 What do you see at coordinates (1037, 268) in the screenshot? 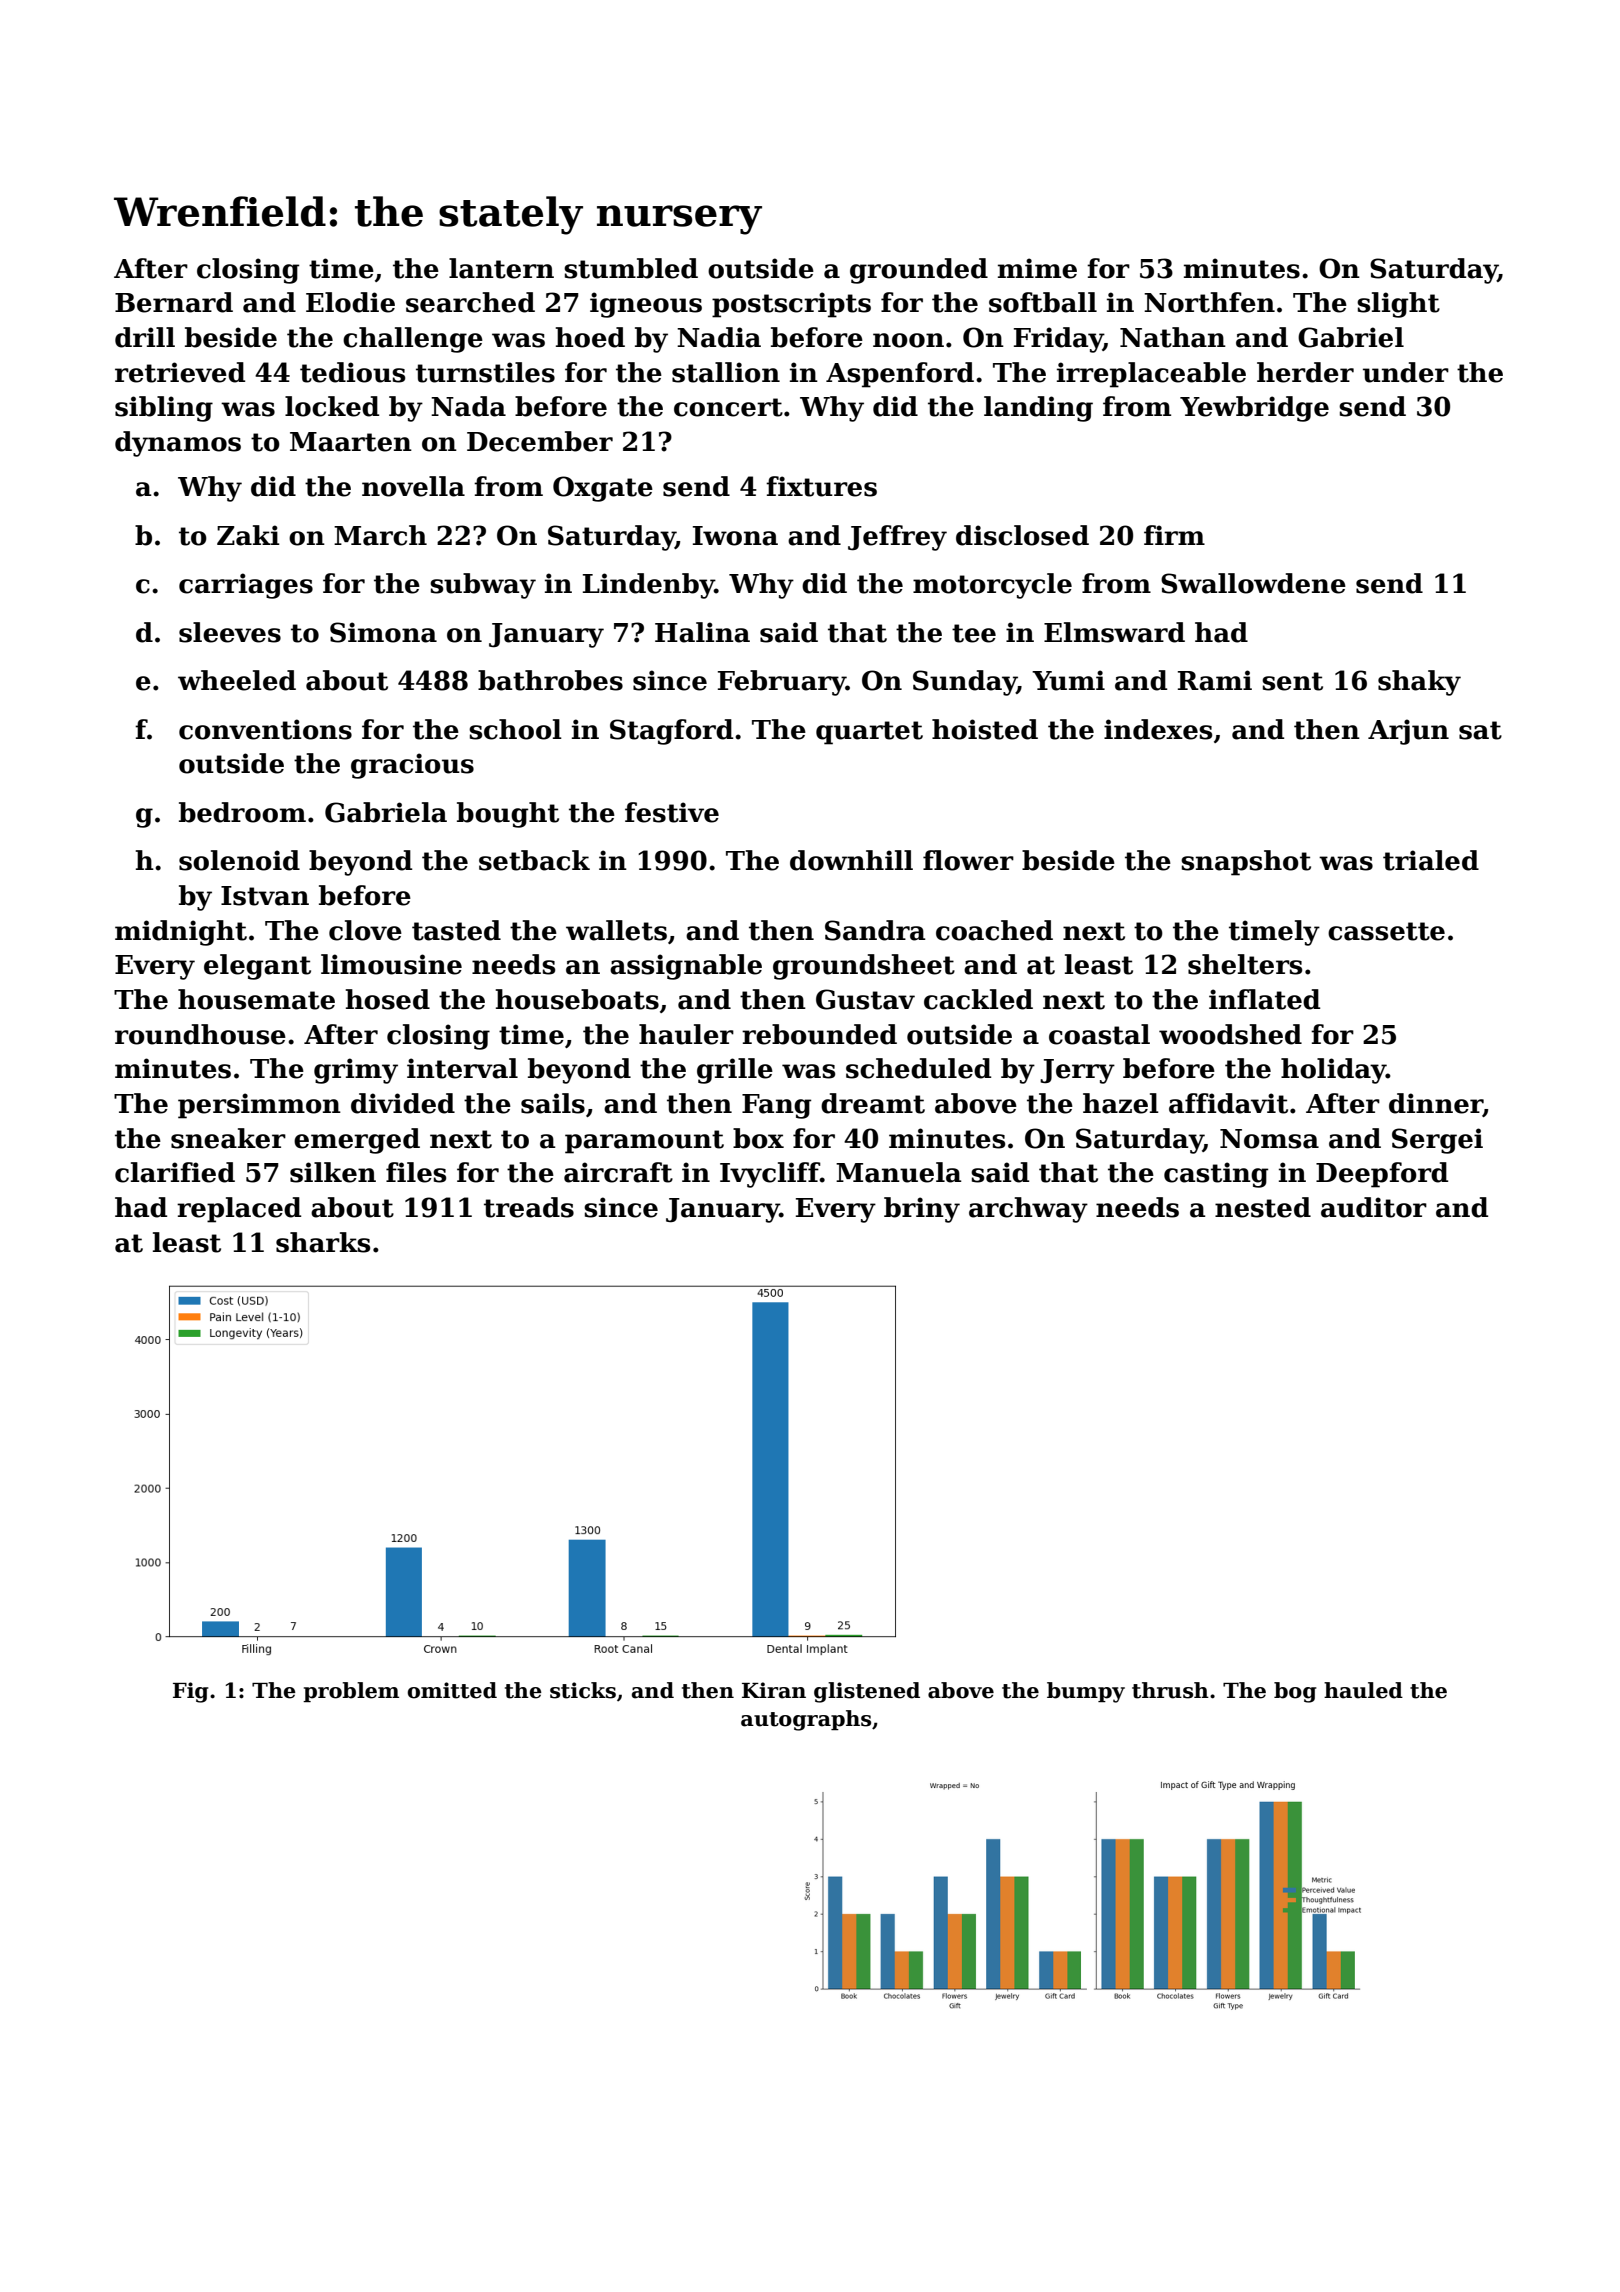
I see `mime` at bounding box center [1037, 268].
